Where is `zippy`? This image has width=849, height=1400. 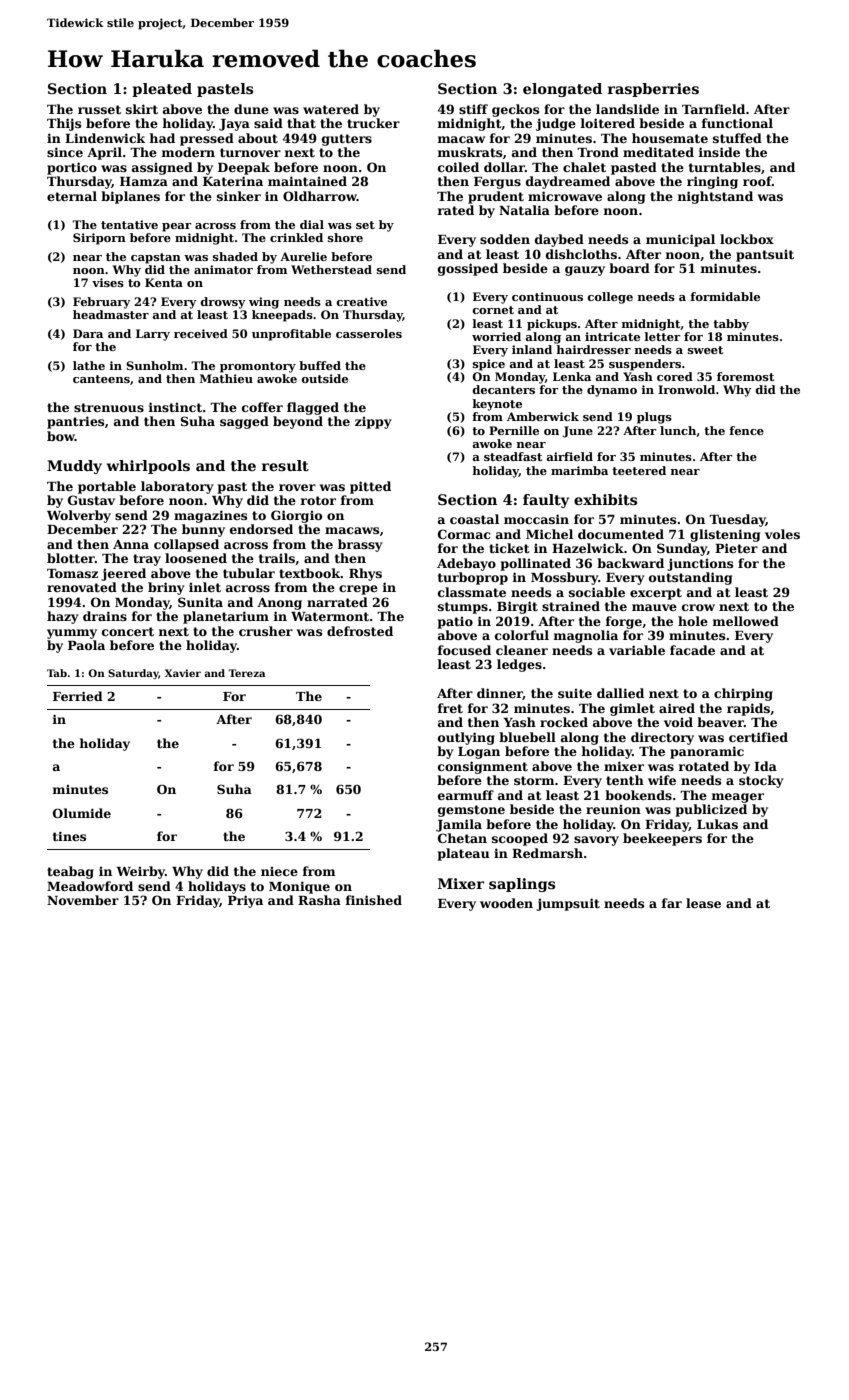
zippy is located at coordinates (373, 423).
